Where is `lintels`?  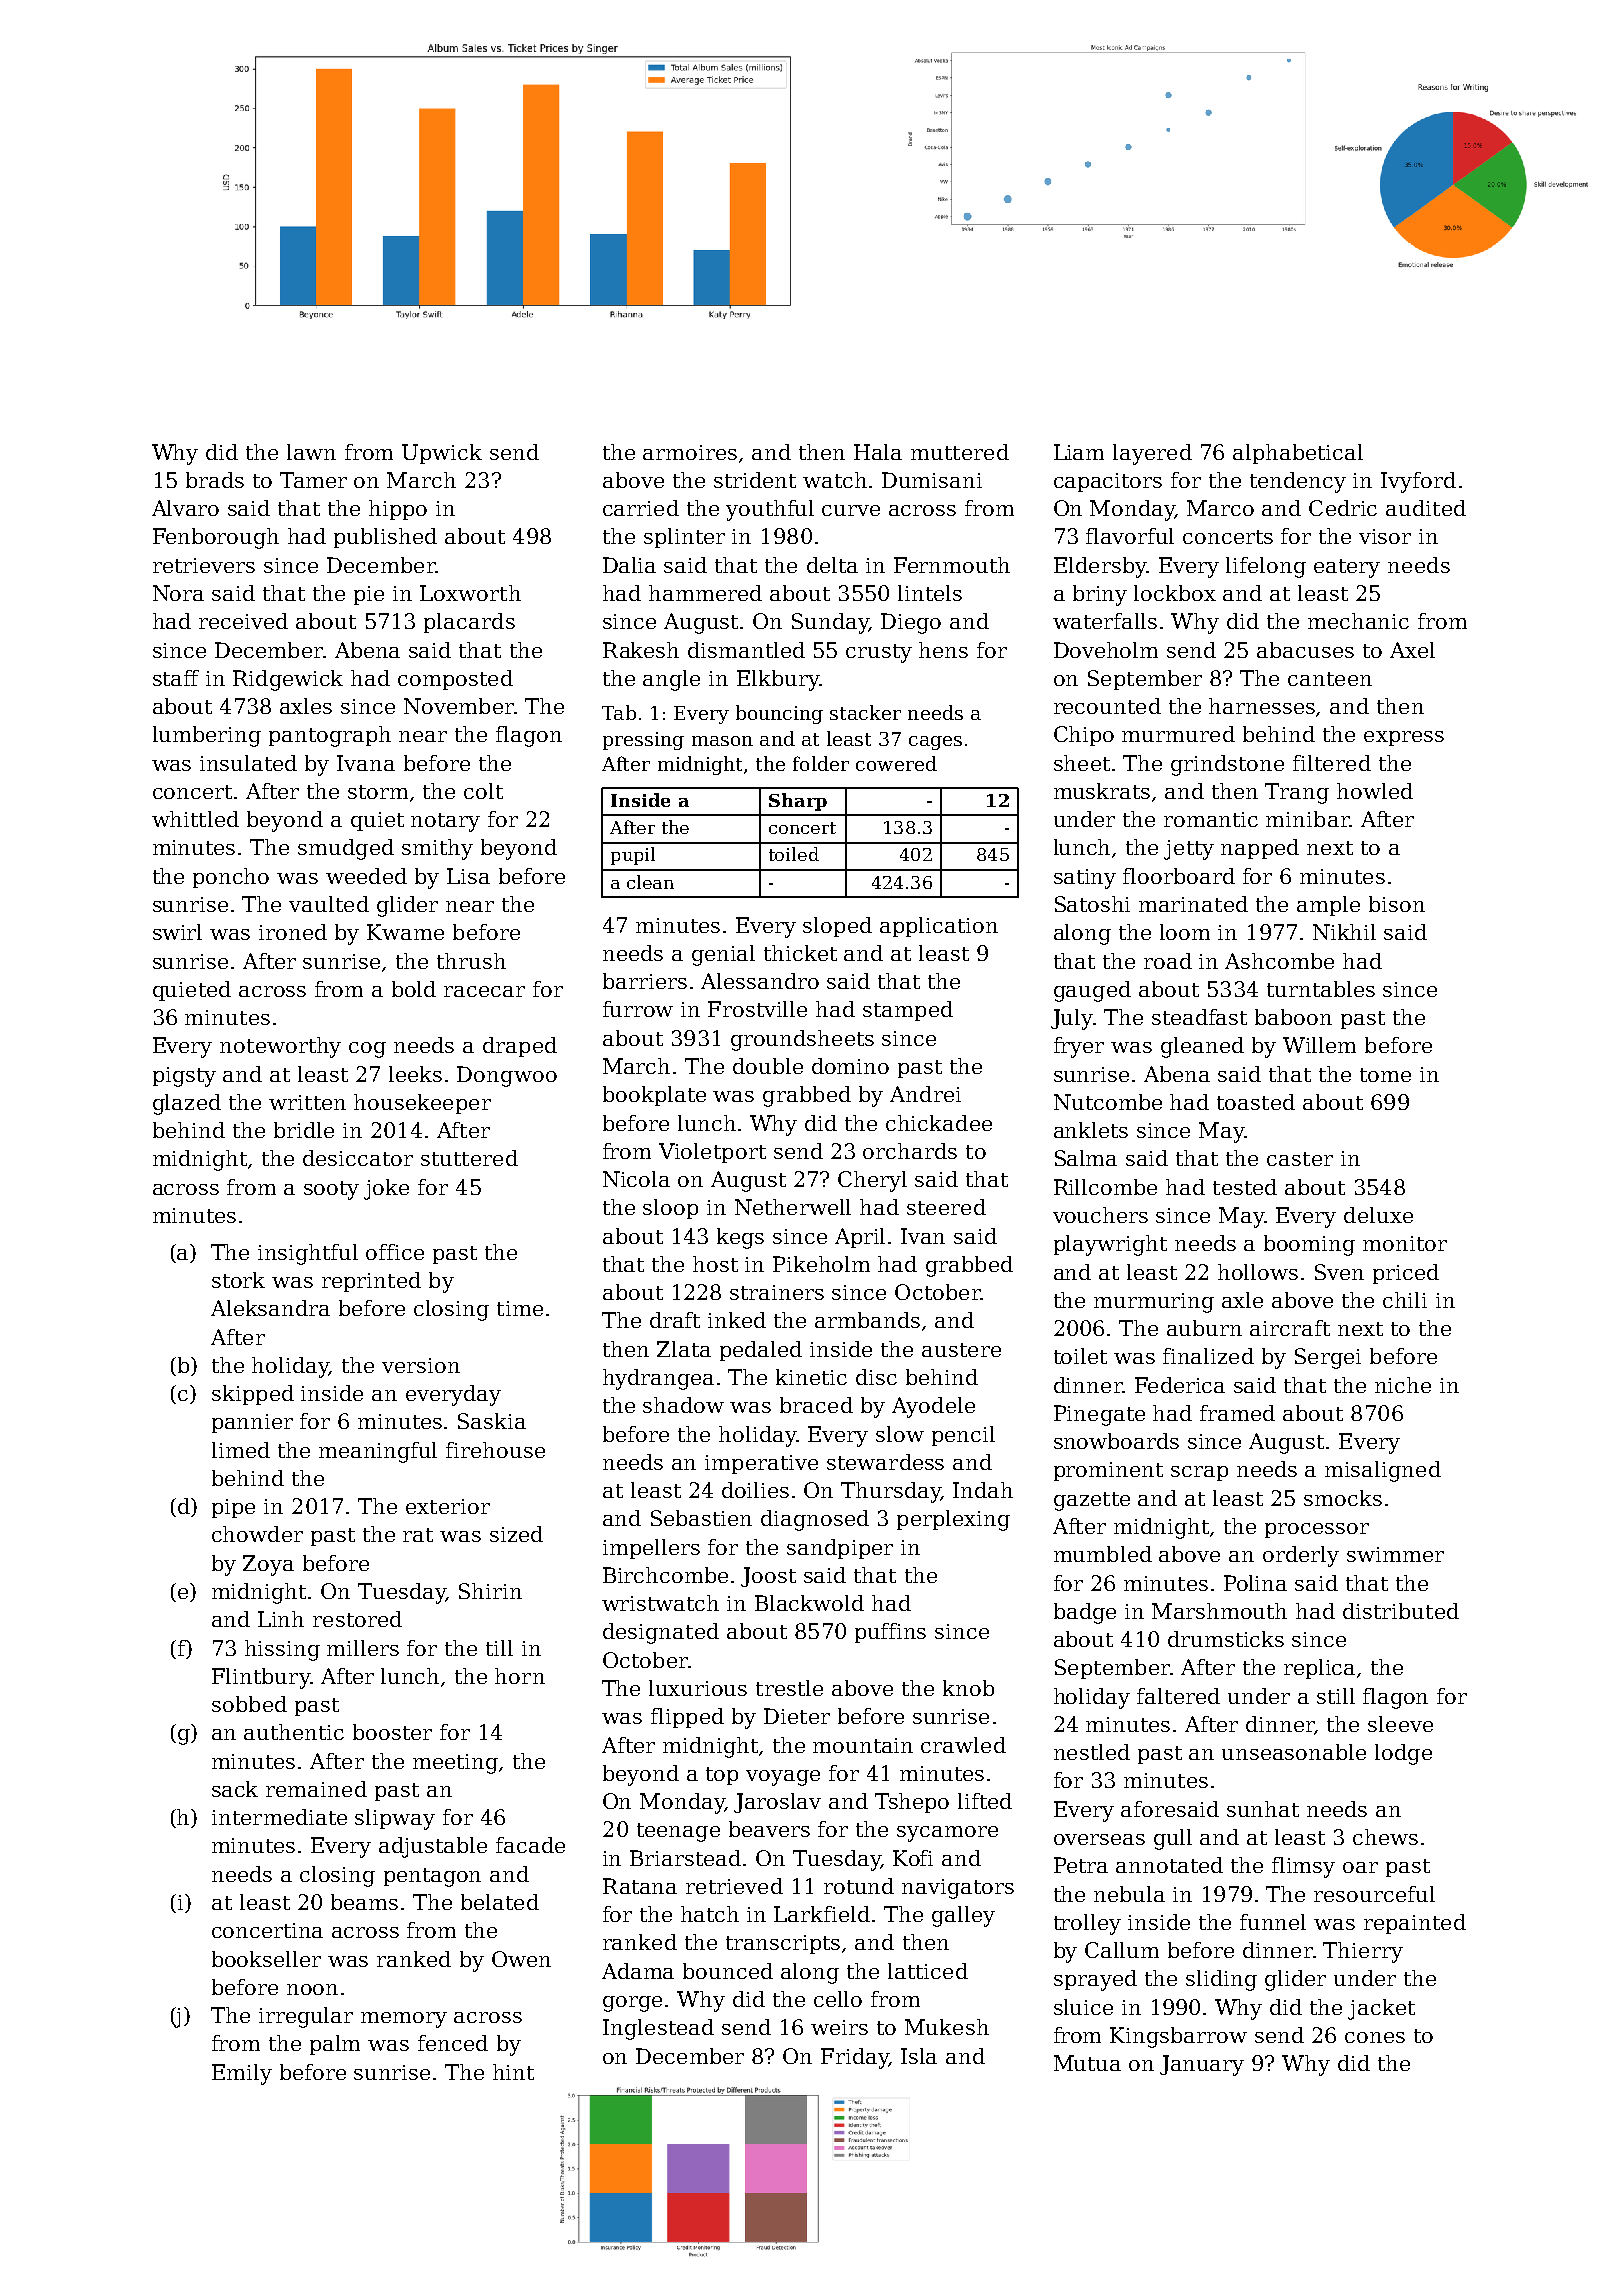 lintels is located at coordinates (930, 593).
